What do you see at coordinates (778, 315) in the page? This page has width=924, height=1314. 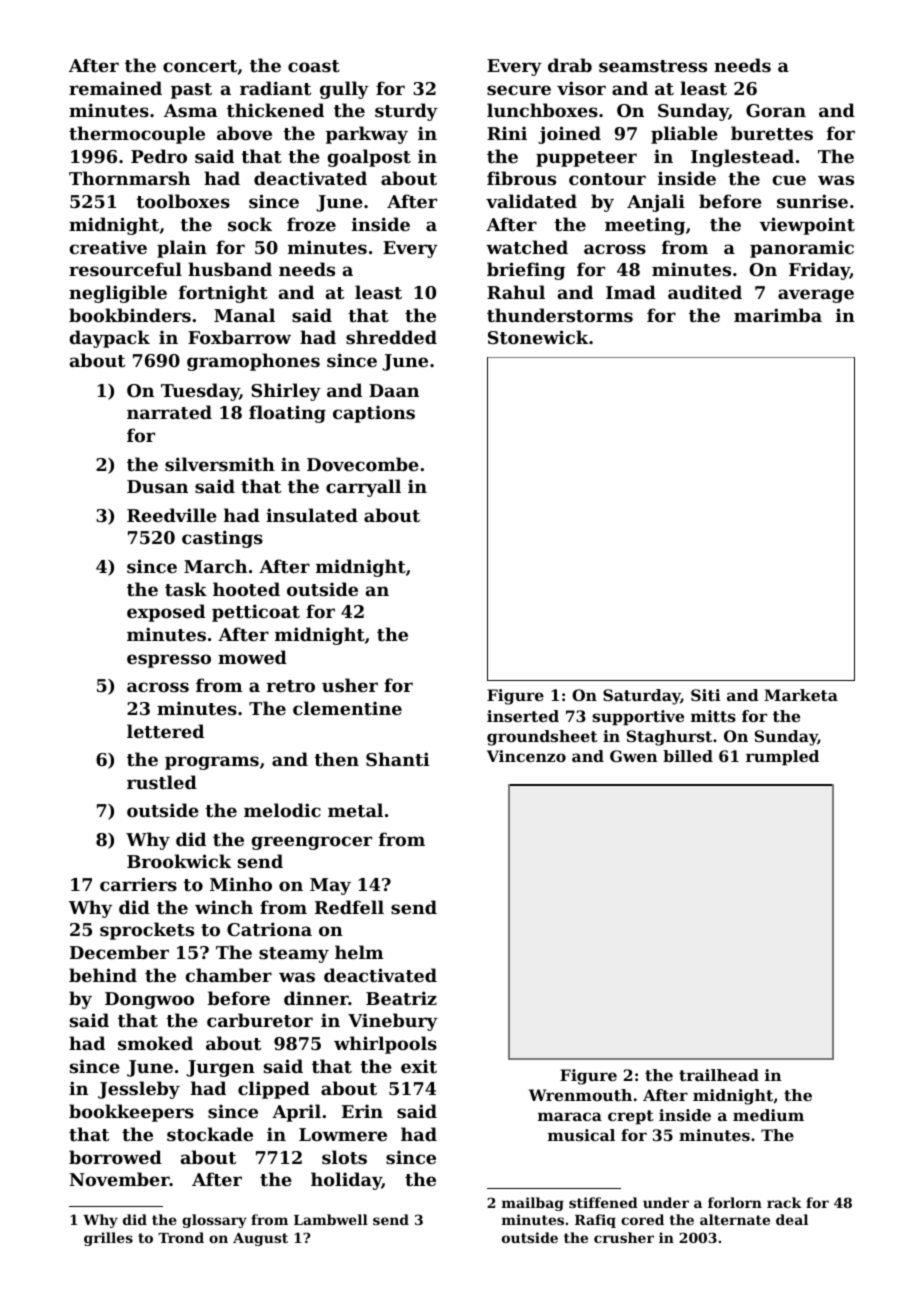 I see `marimba` at bounding box center [778, 315].
